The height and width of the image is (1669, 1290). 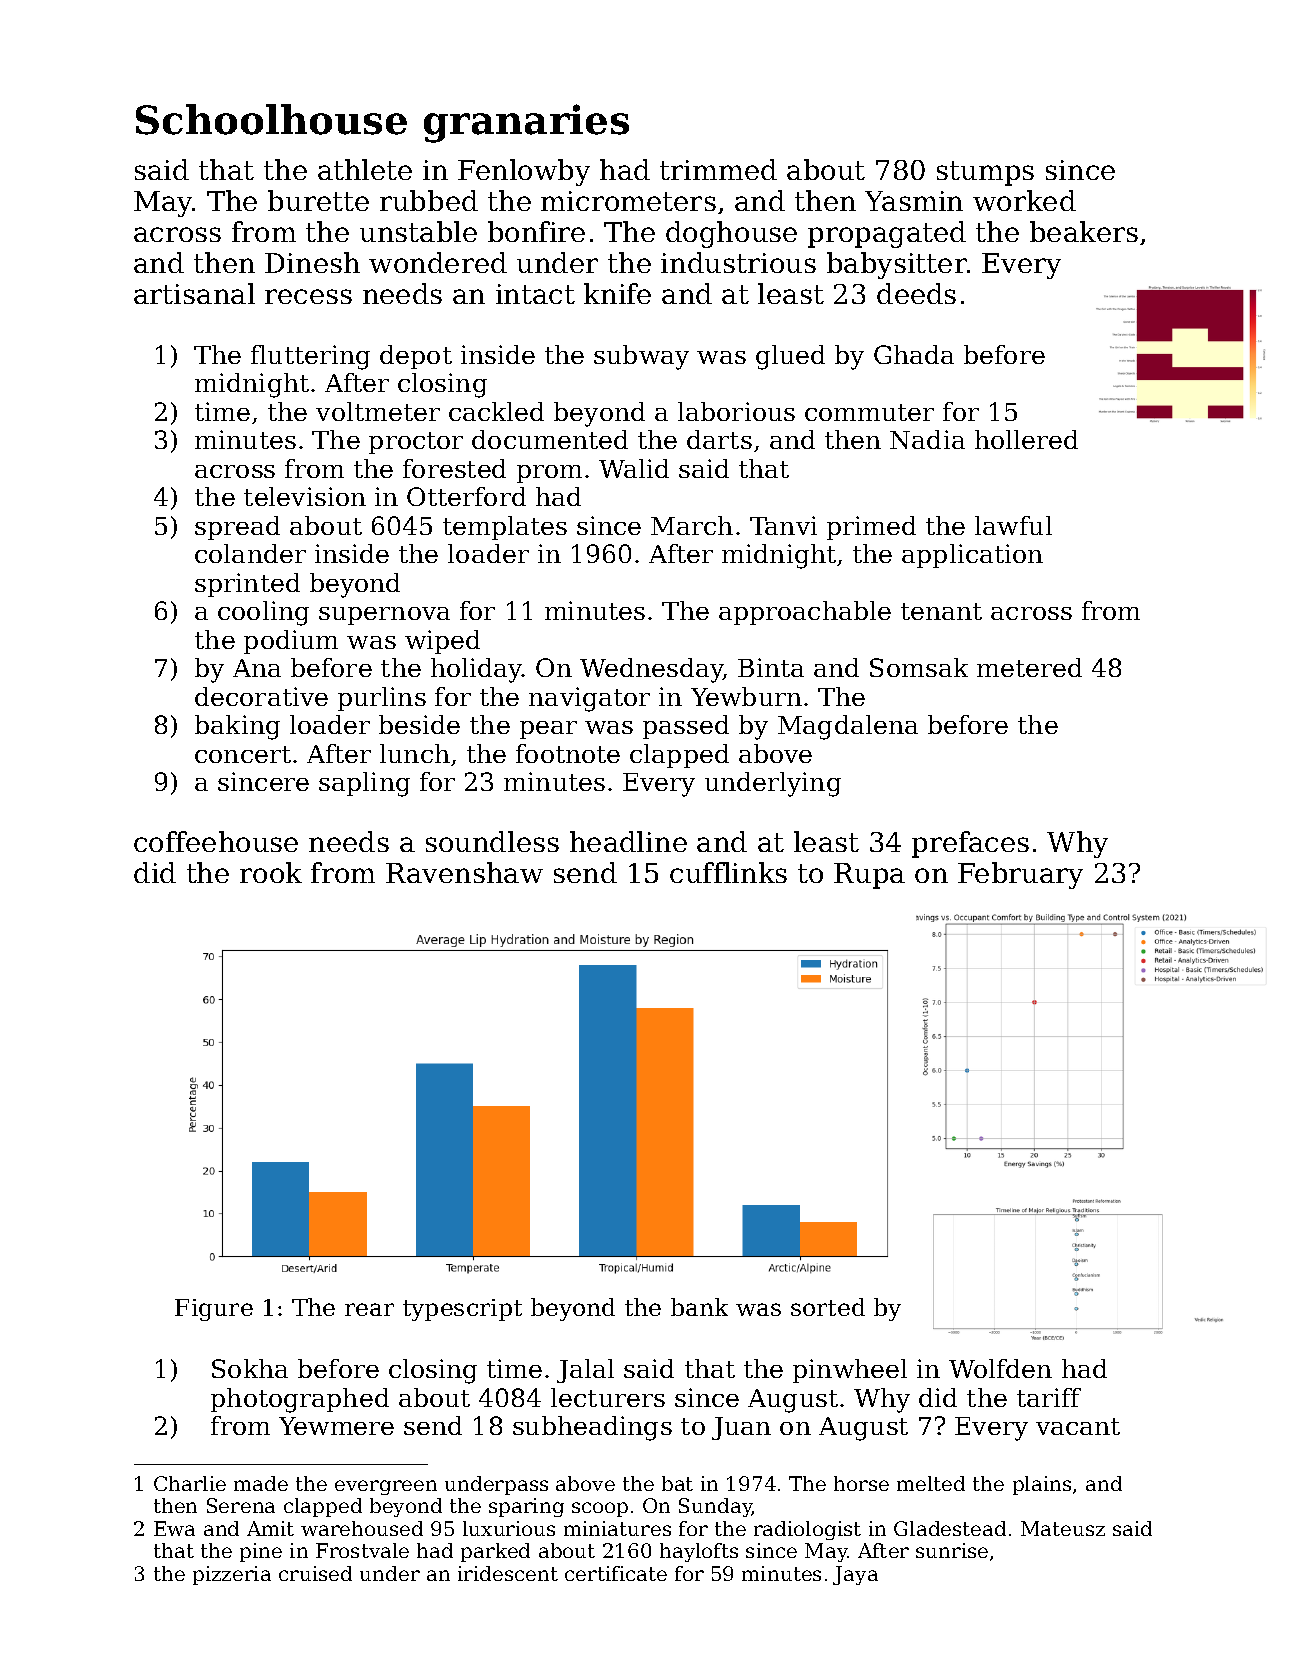 I want to click on stumps, so click(x=985, y=173).
